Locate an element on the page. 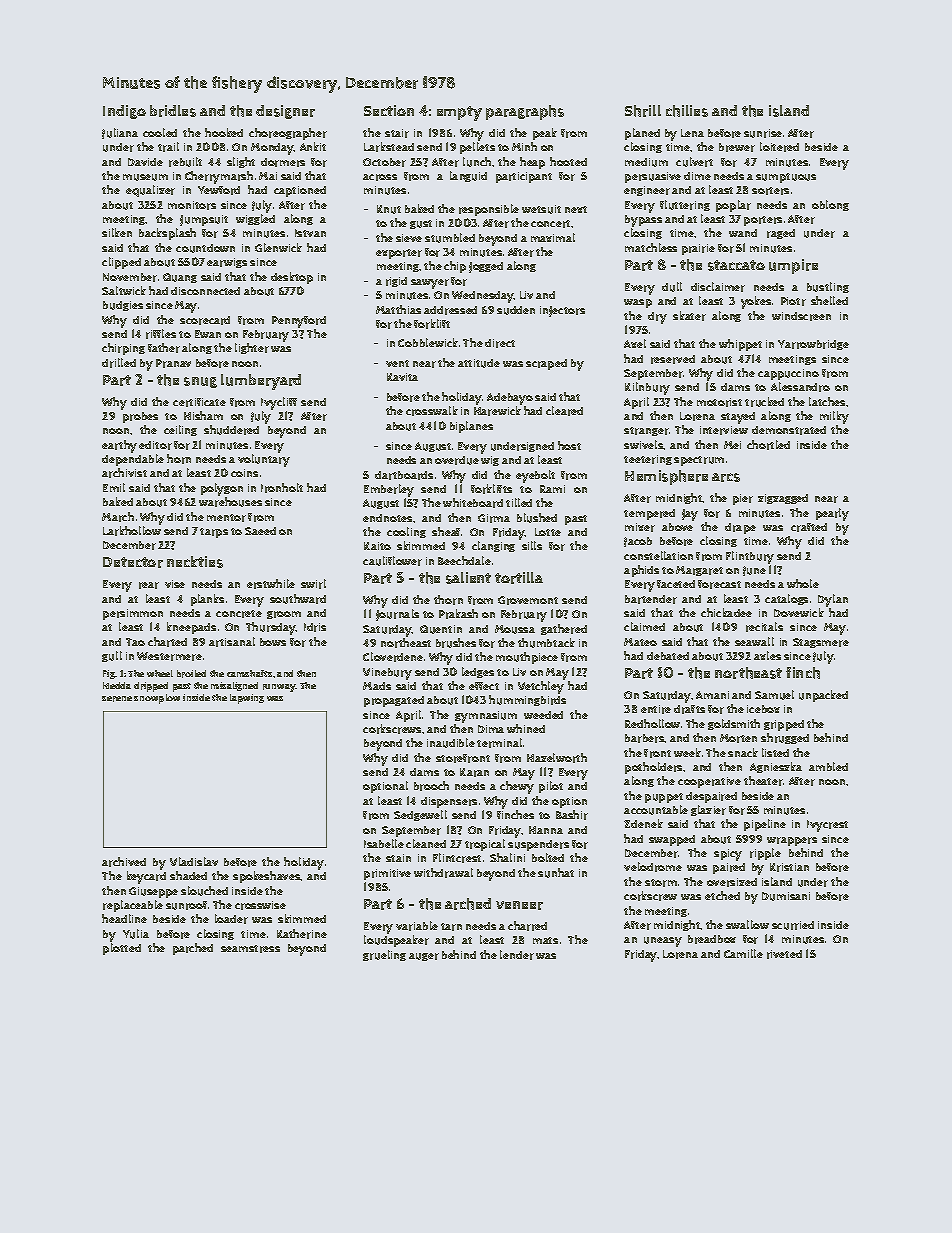 The height and width of the image is (1233, 952). tortilla is located at coordinates (519, 578).
